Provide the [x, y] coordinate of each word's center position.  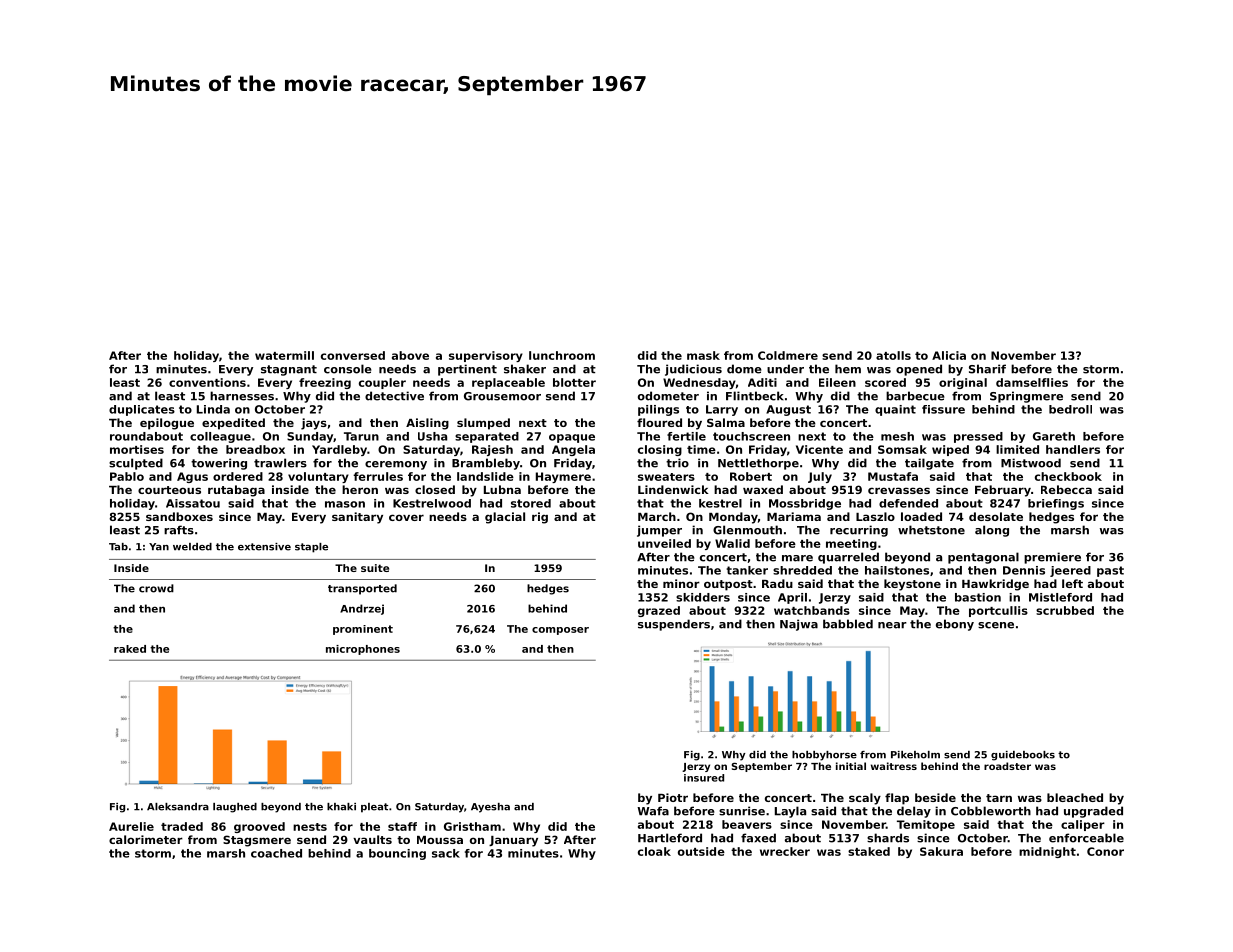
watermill [284, 355]
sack [446, 853]
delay [914, 812]
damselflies [1032, 382]
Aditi [762, 382]
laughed [235, 808]
